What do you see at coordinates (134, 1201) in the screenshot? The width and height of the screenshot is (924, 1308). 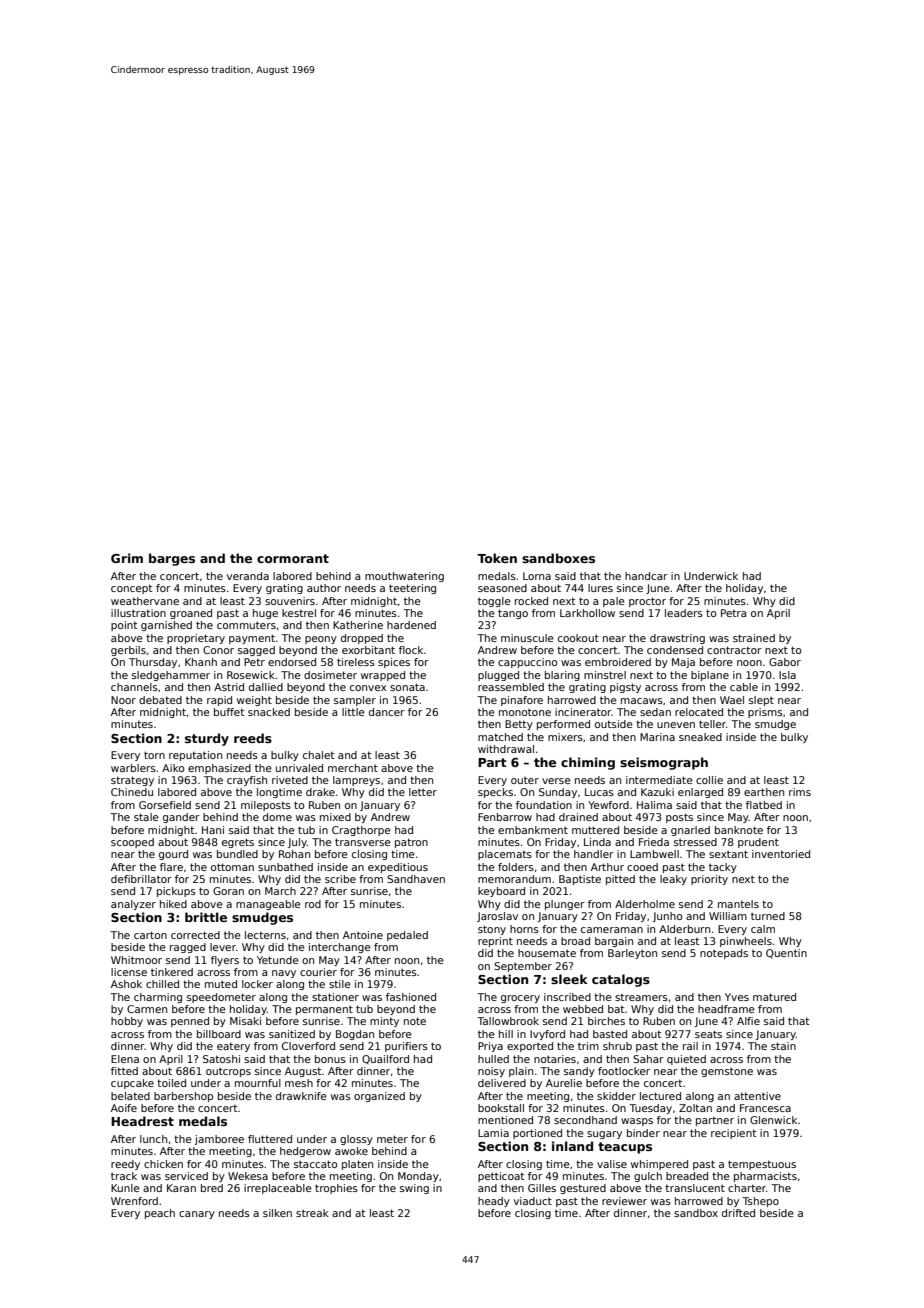 I see `Wrenford` at bounding box center [134, 1201].
